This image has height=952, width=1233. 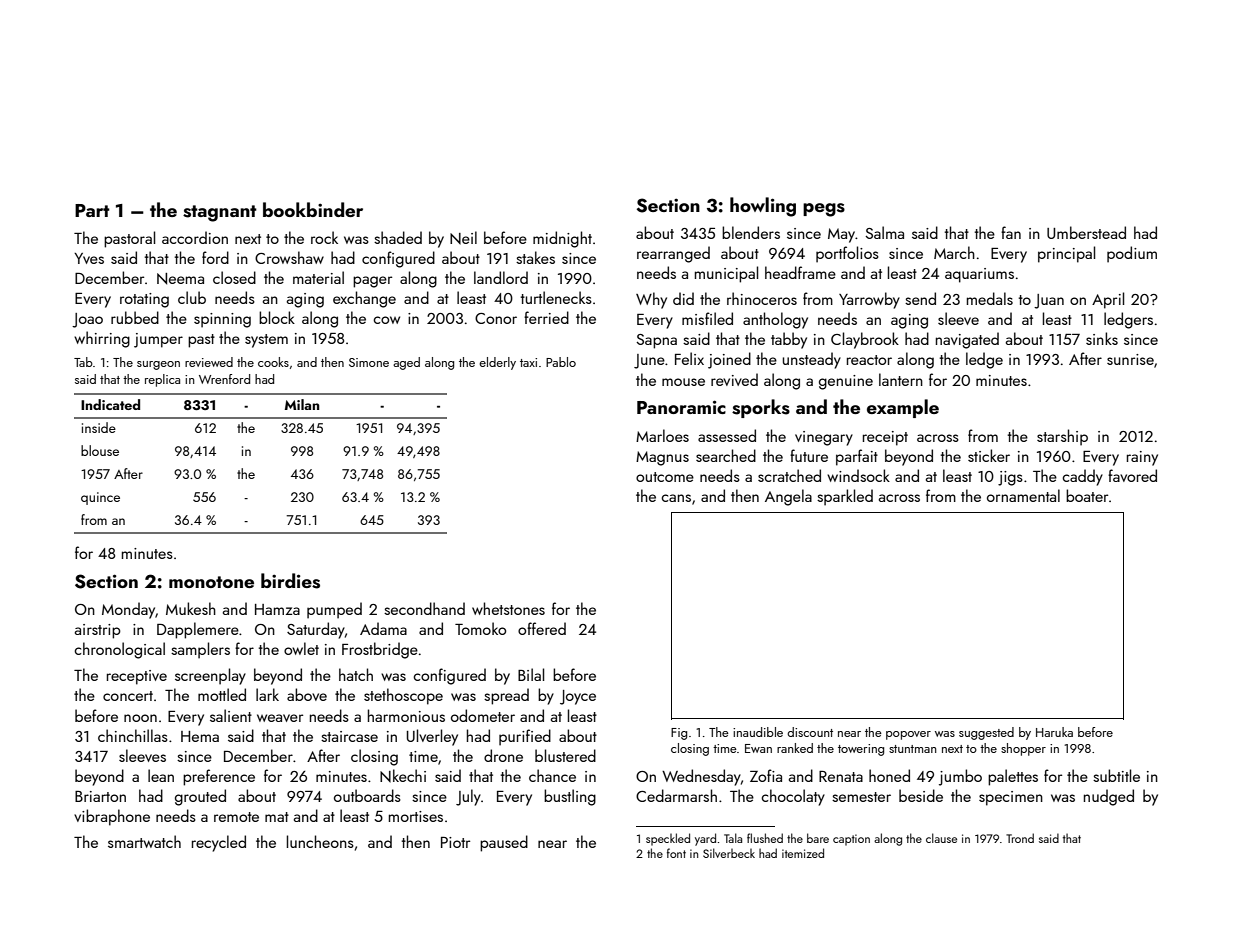 What do you see at coordinates (162, 380) in the image?
I see `replica` at bounding box center [162, 380].
